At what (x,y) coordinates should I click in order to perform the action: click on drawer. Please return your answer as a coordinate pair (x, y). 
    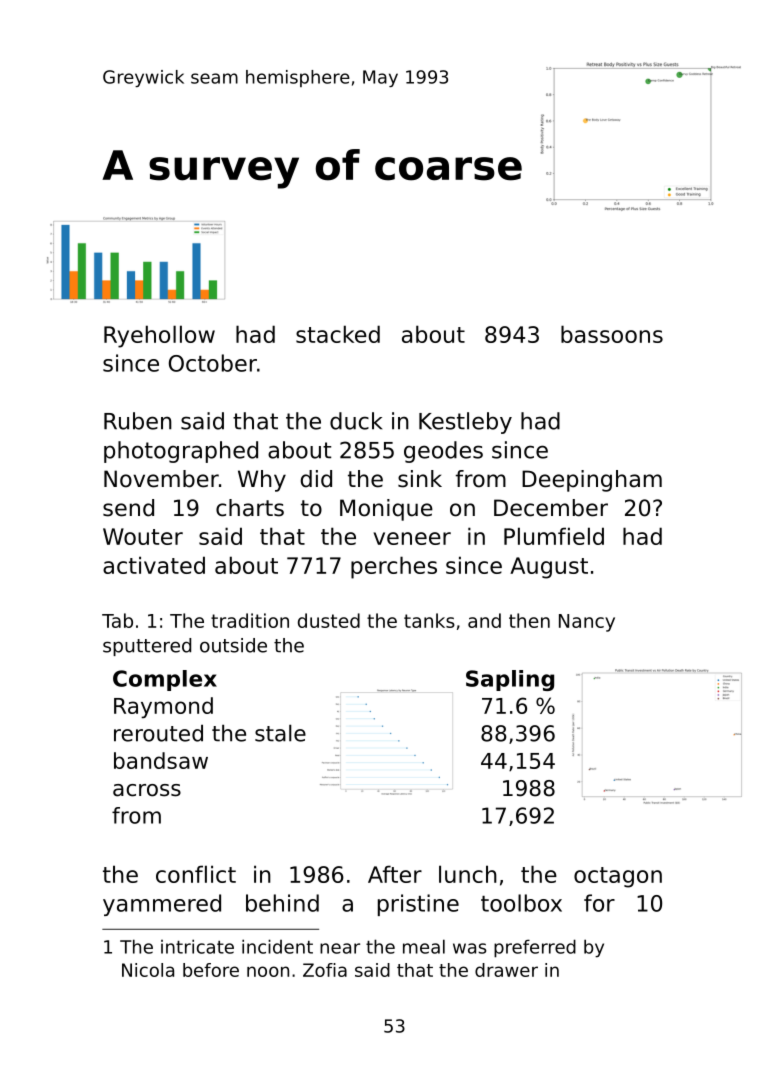
    Looking at the image, I should click on (506, 970).
